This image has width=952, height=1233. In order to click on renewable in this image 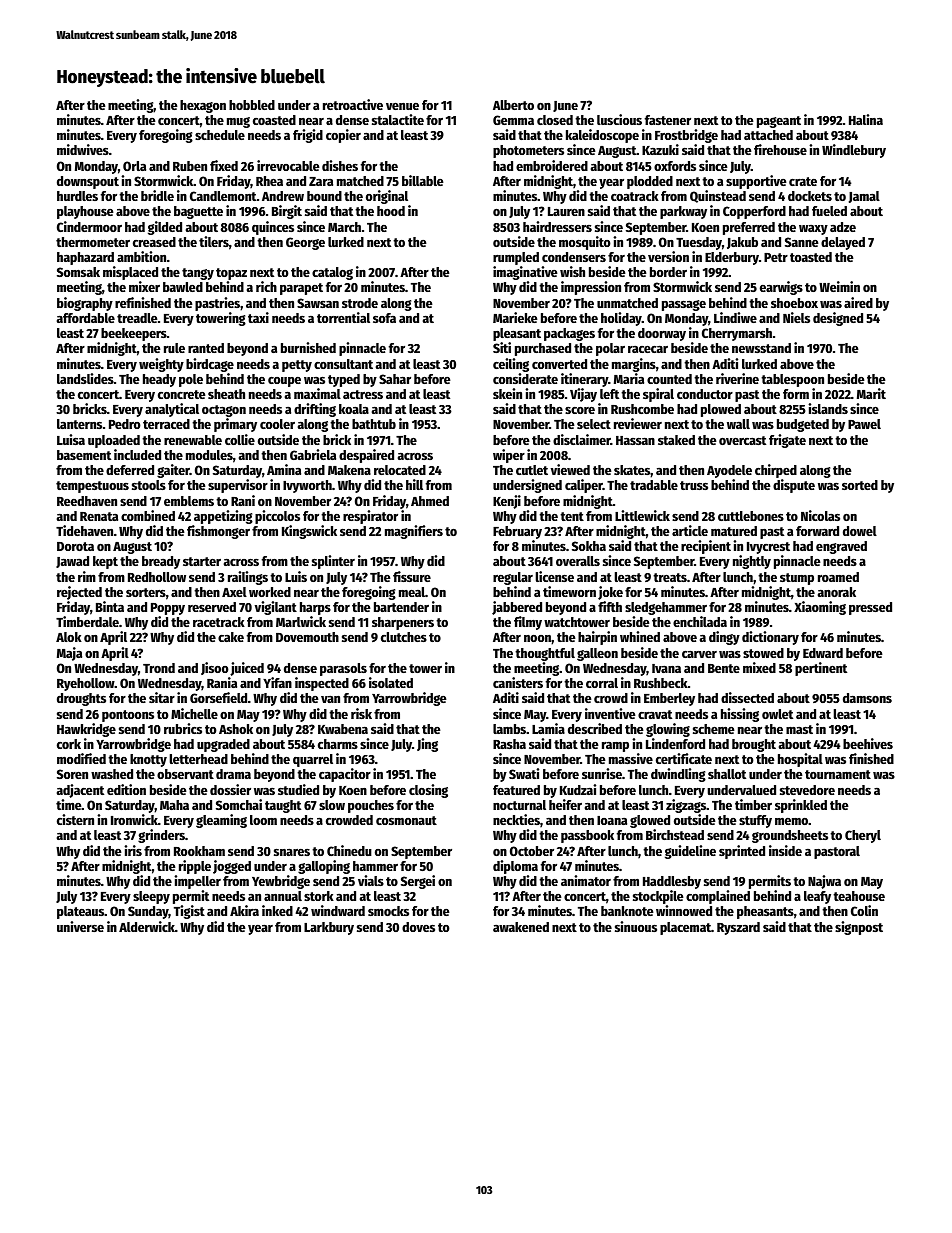, I will do `click(193, 440)`.
